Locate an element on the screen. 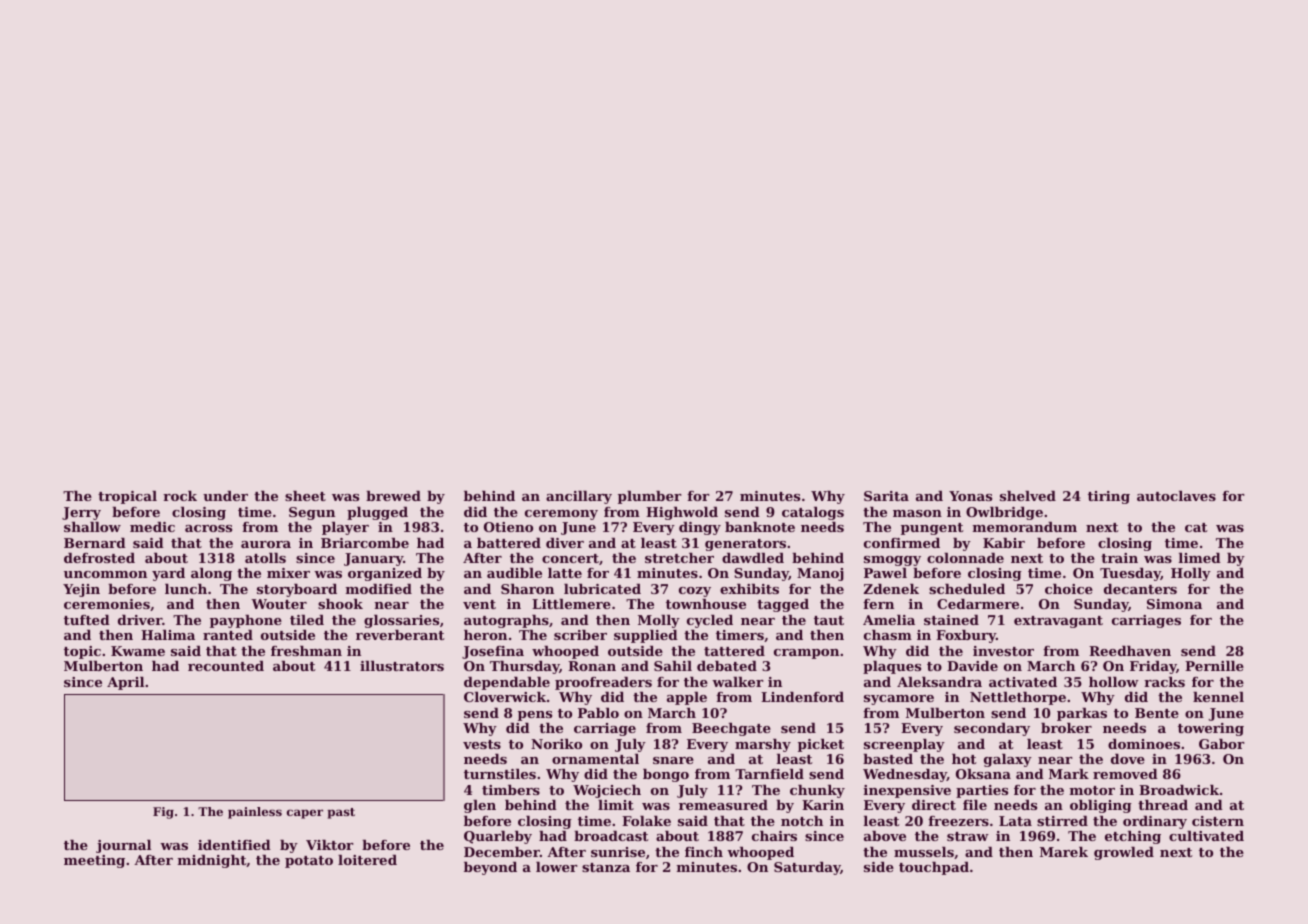 This screenshot has height=924, width=1308. April is located at coordinates (125, 683).
